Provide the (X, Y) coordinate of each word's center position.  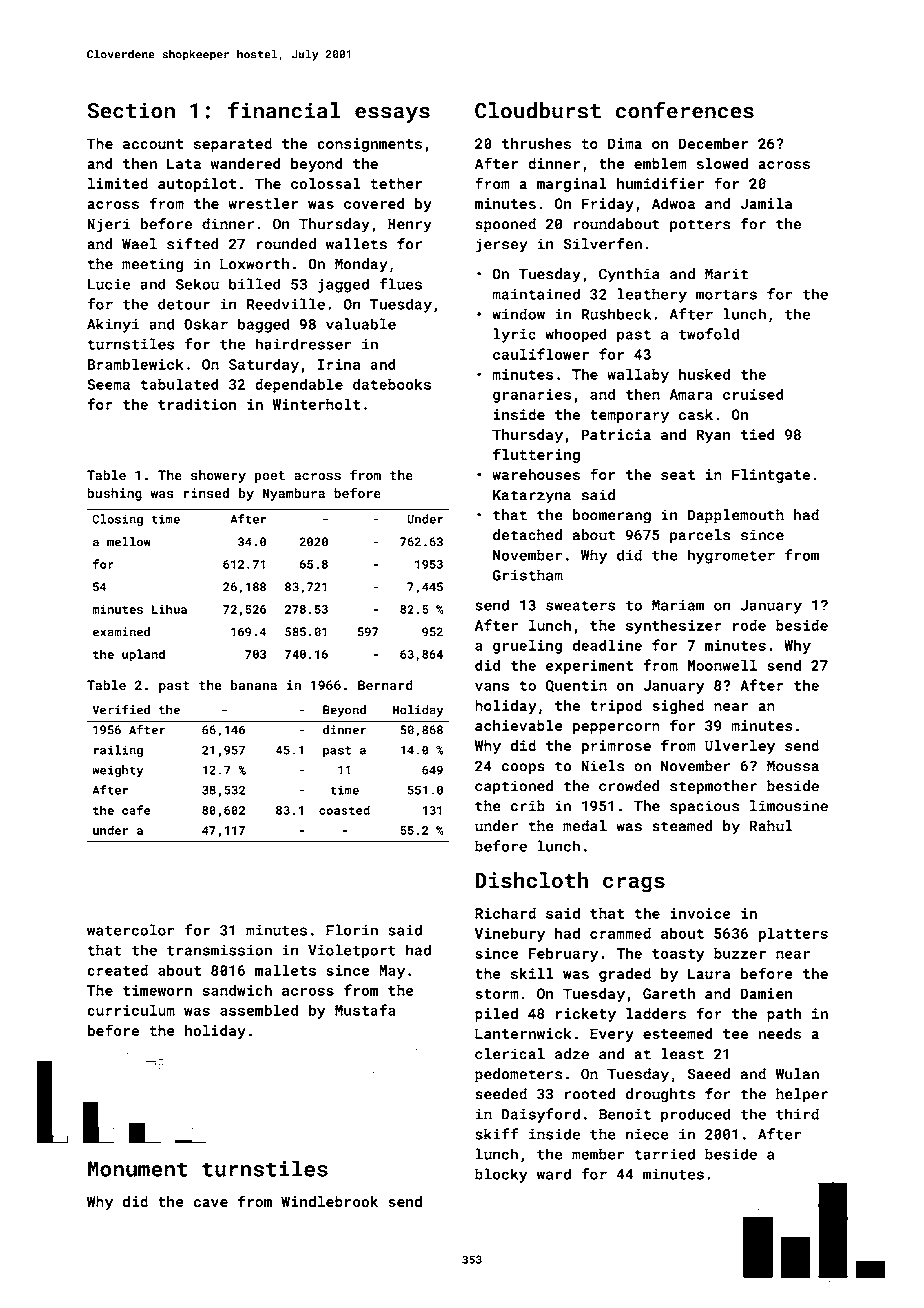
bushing (114, 494)
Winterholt (316, 404)
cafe (136, 810)
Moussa (793, 766)
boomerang (612, 516)
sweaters (581, 605)
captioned (514, 787)
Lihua (169, 609)
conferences (685, 110)
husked (704, 374)
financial (284, 110)
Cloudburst (538, 110)
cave (211, 1203)
